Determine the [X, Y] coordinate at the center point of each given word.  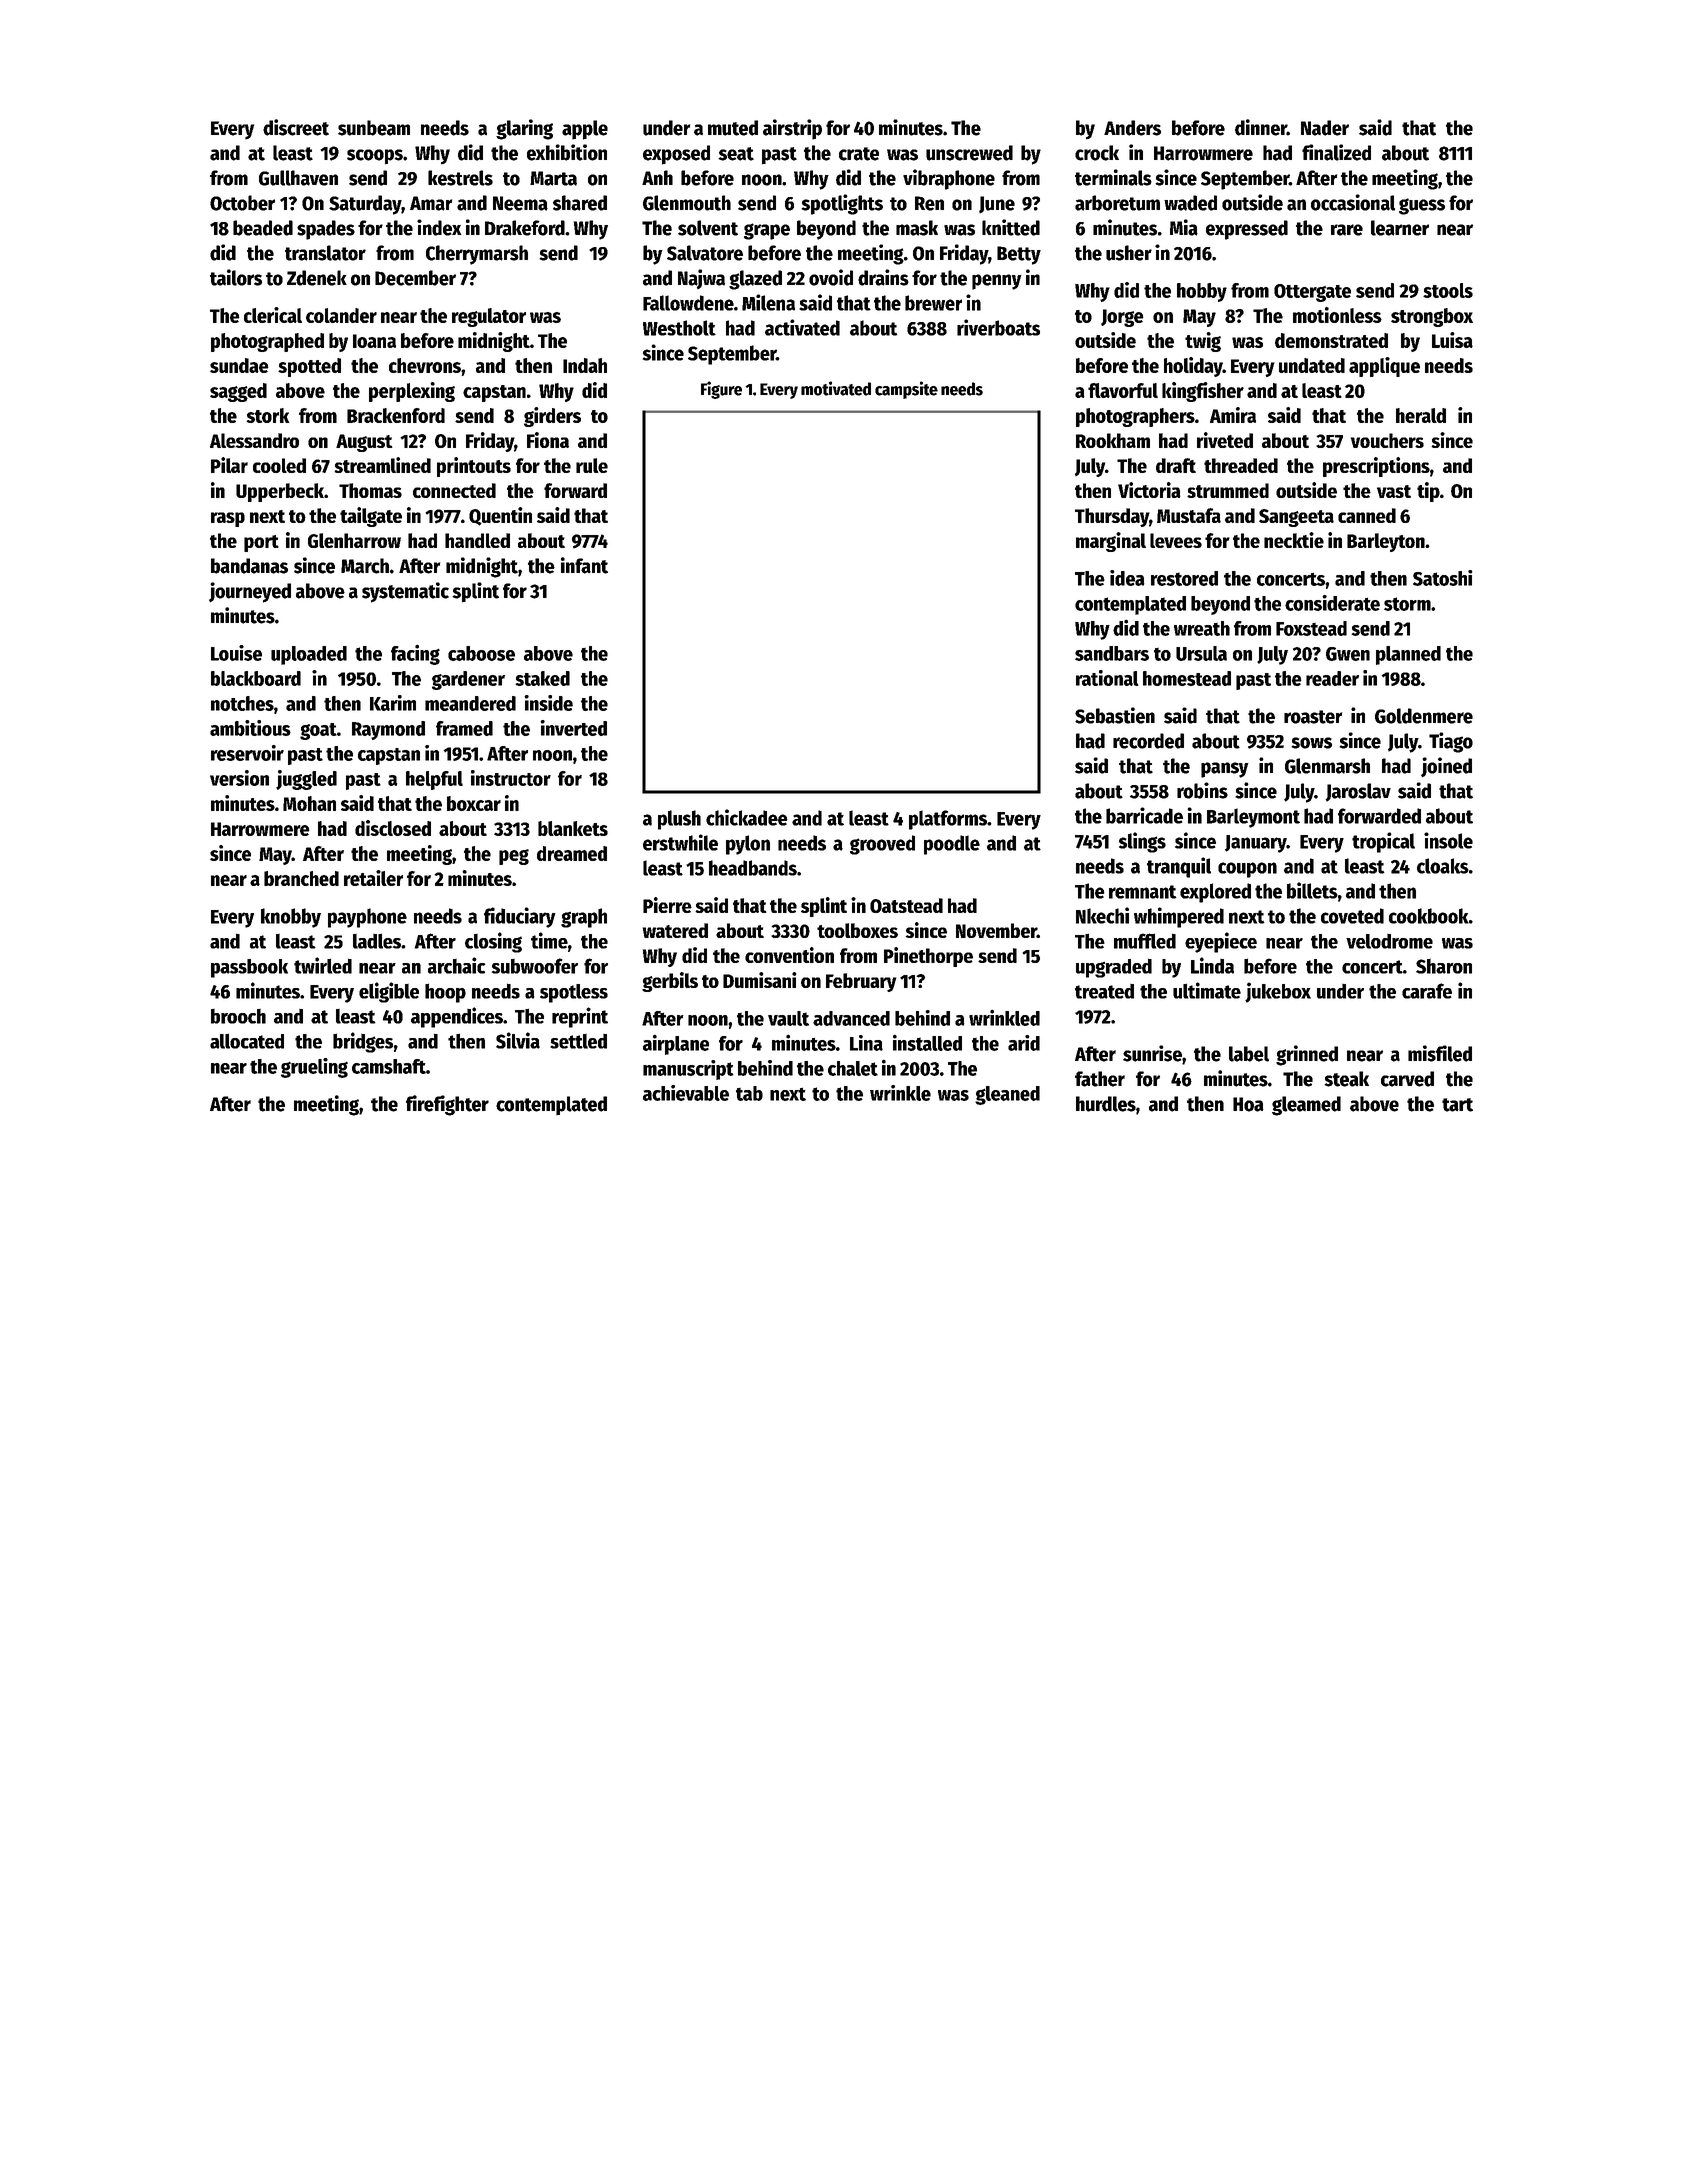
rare [1347, 230]
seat [736, 154]
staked [542, 678]
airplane [676, 1044]
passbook [249, 968]
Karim [393, 703]
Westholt [679, 328]
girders [552, 417]
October [242, 203]
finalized [1336, 152]
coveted [1352, 916]
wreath [1202, 628]
